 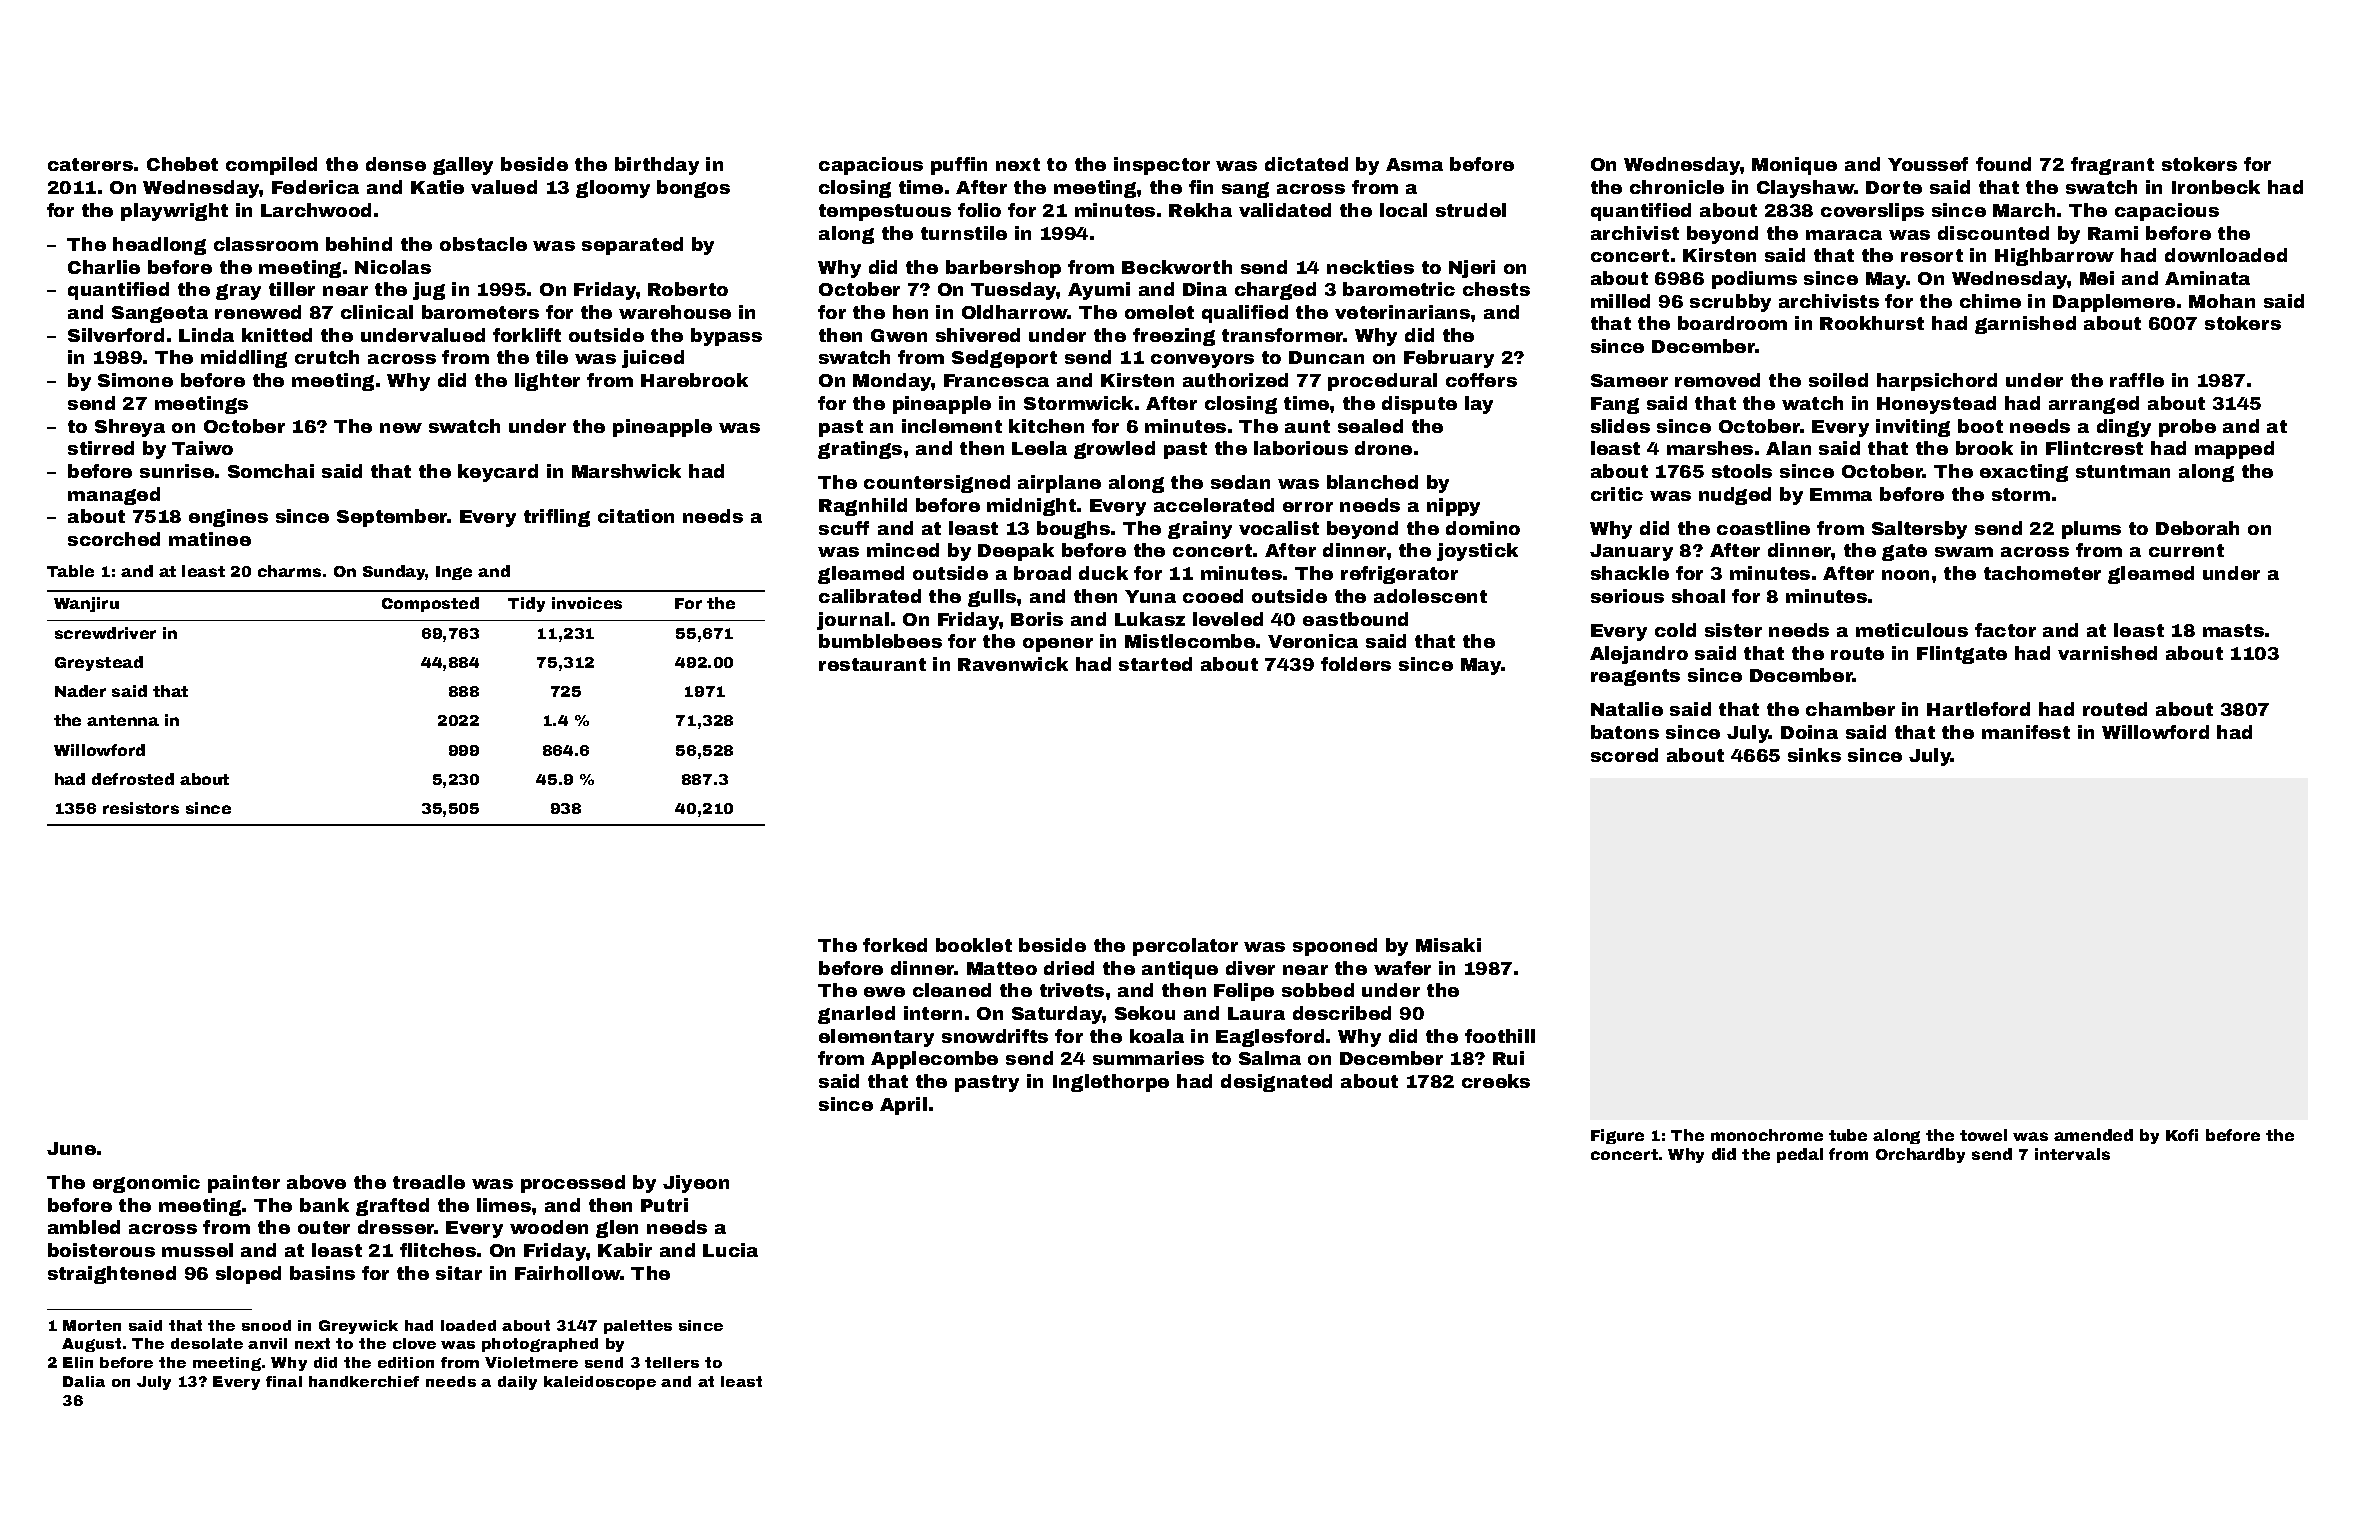 I want to click on straightened, so click(x=112, y=1275).
